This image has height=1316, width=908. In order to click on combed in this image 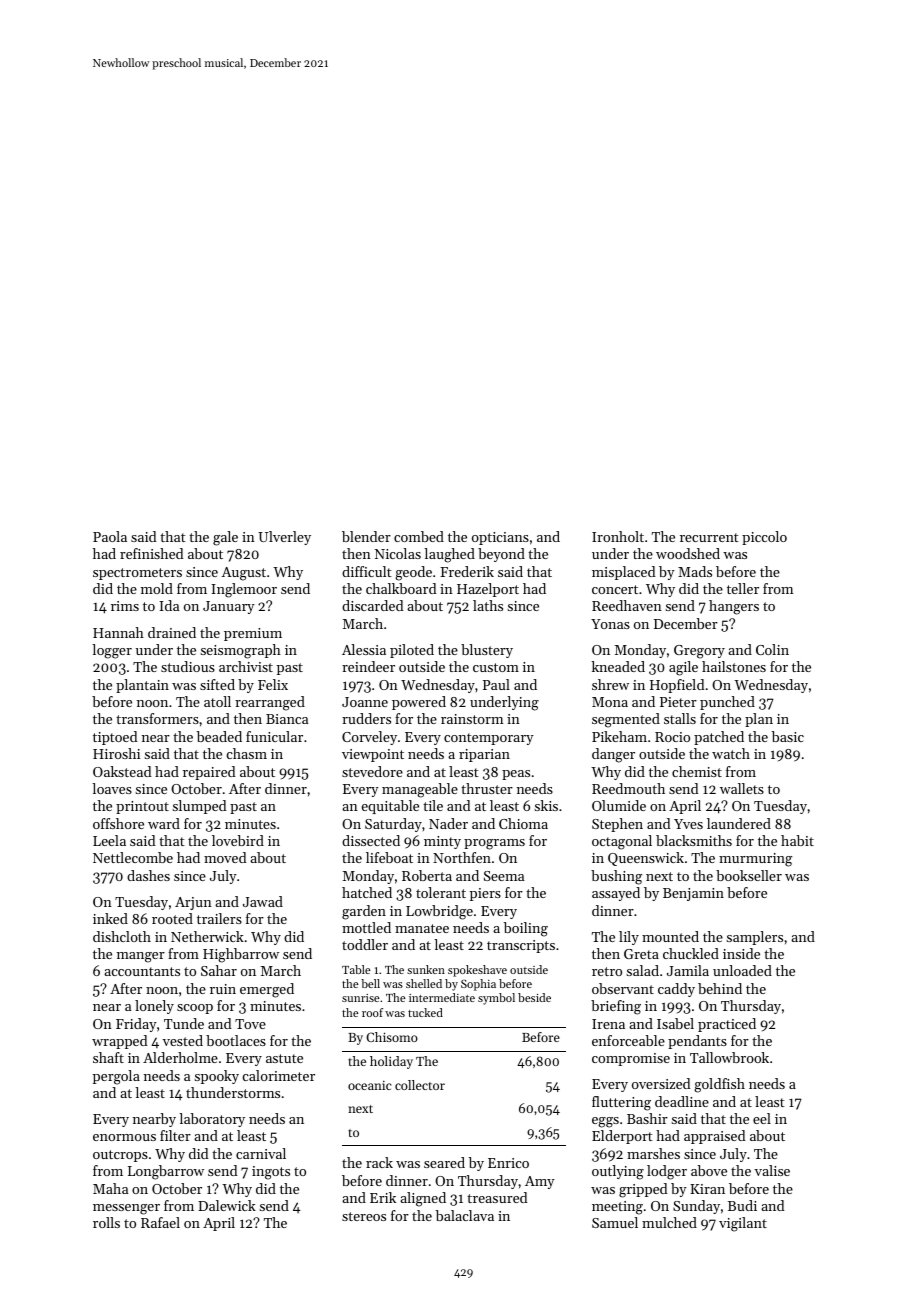, I will do `click(419, 536)`.
